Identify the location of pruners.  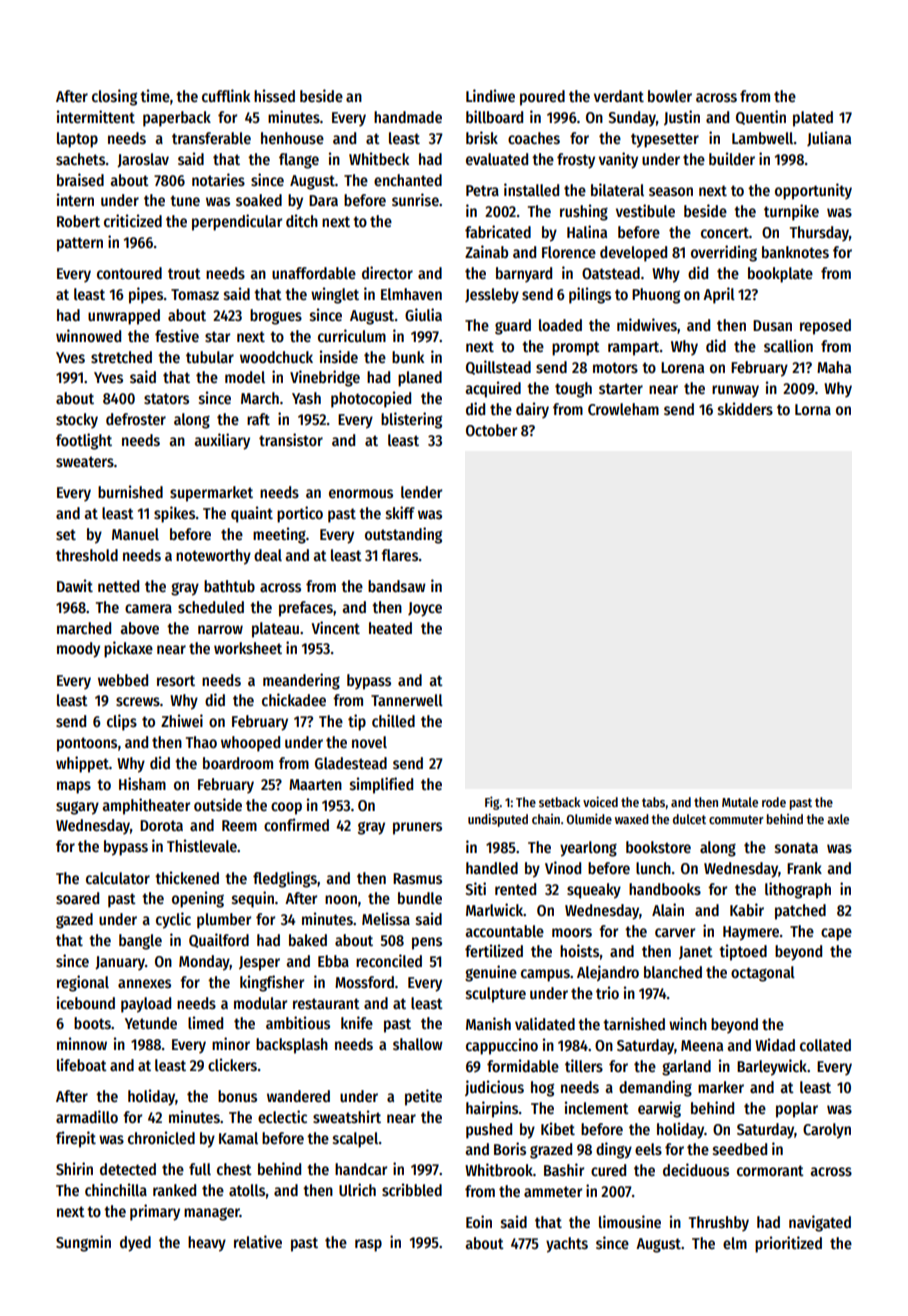
(417, 828).
